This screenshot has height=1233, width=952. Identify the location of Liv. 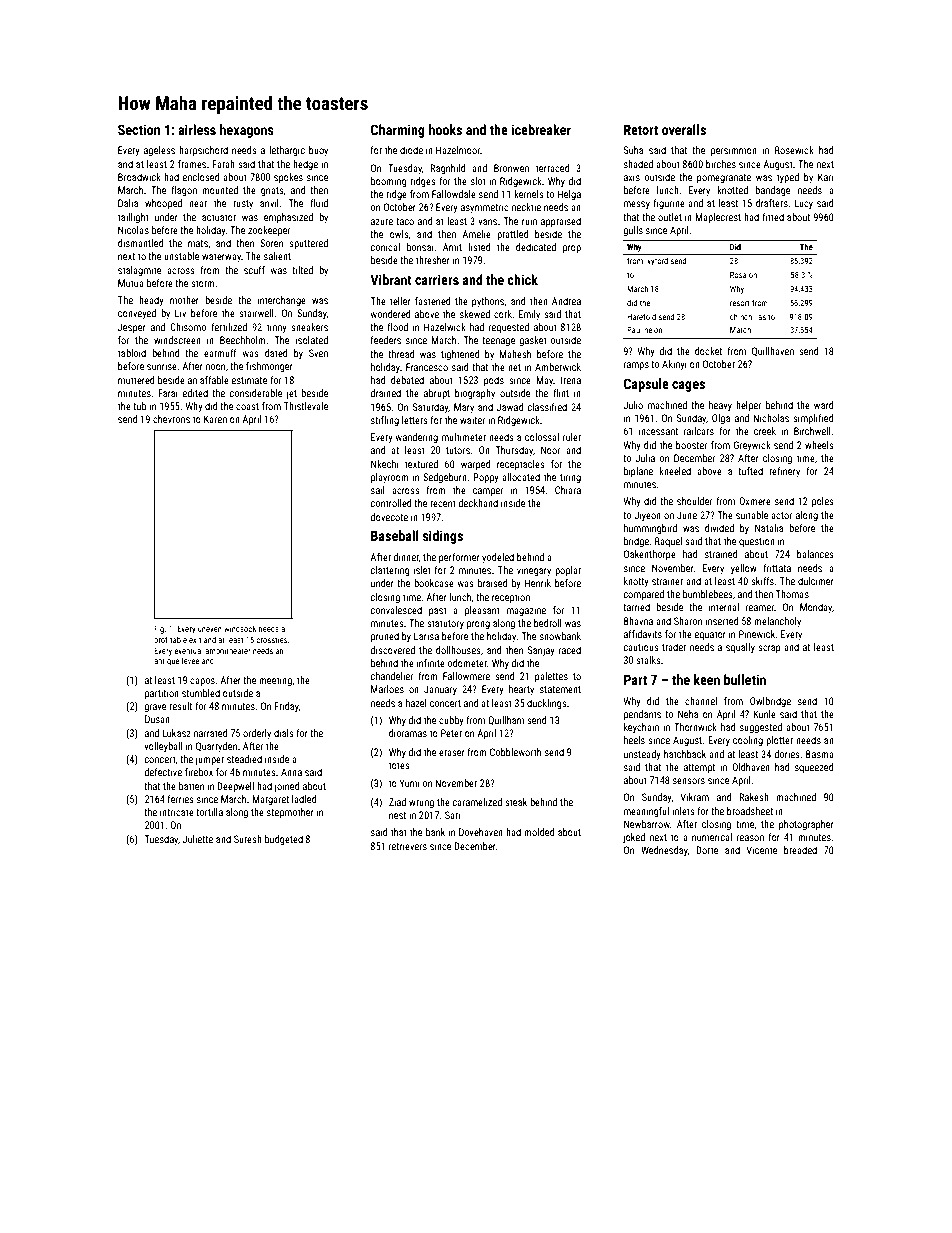
(180, 313).
